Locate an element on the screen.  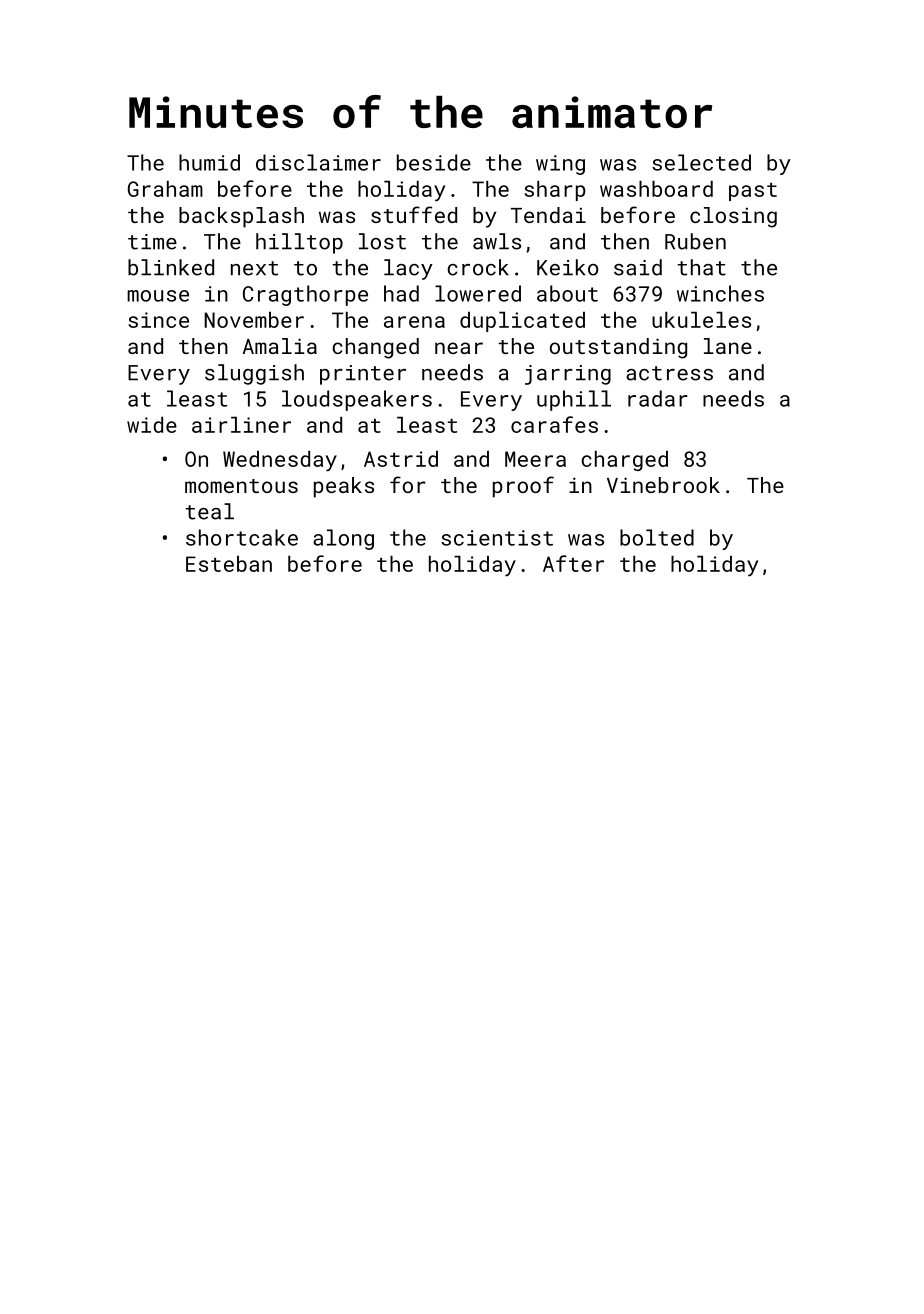
arena is located at coordinates (414, 322).
